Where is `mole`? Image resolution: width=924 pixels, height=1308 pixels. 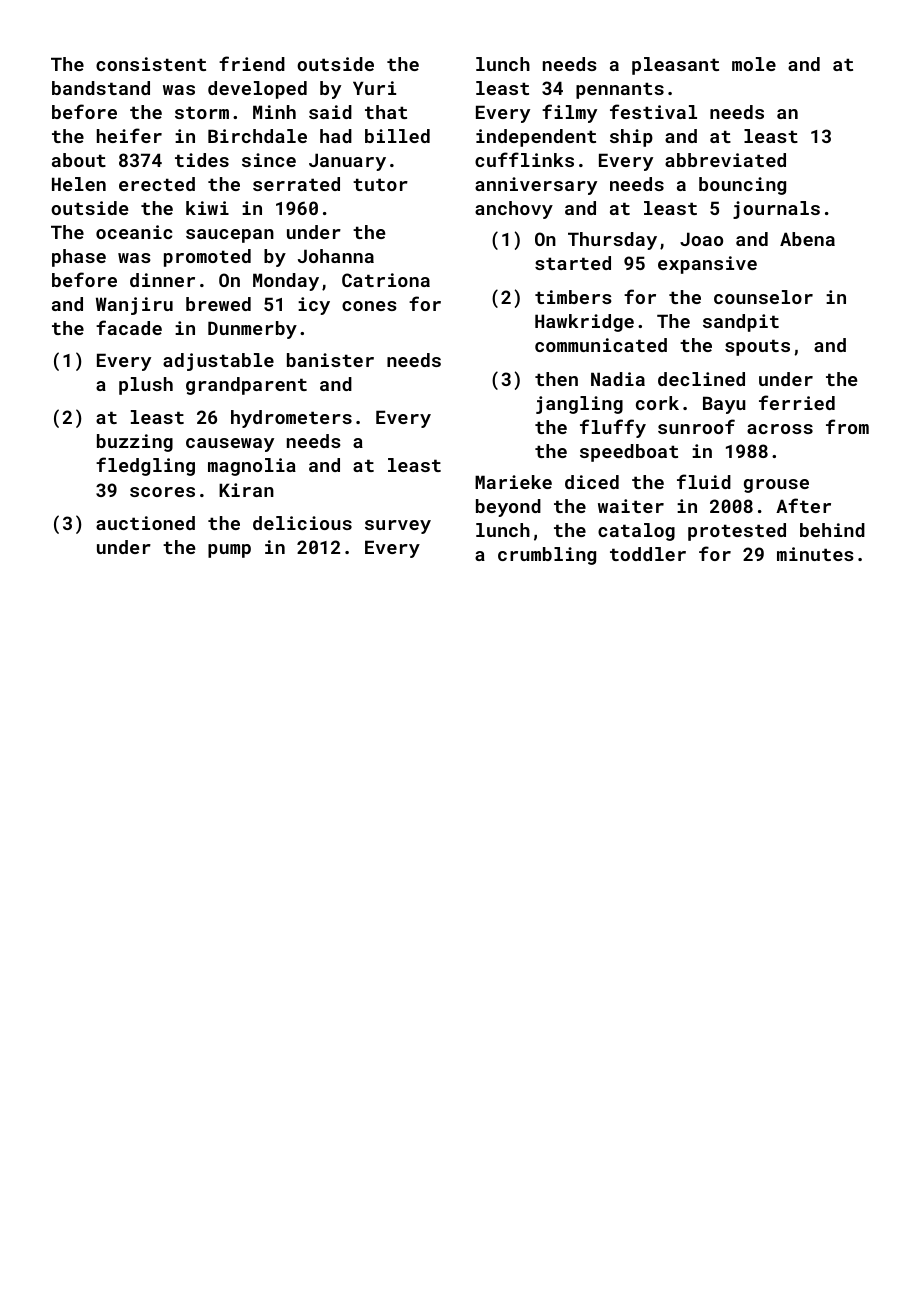 mole is located at coordinates (754, 64).
